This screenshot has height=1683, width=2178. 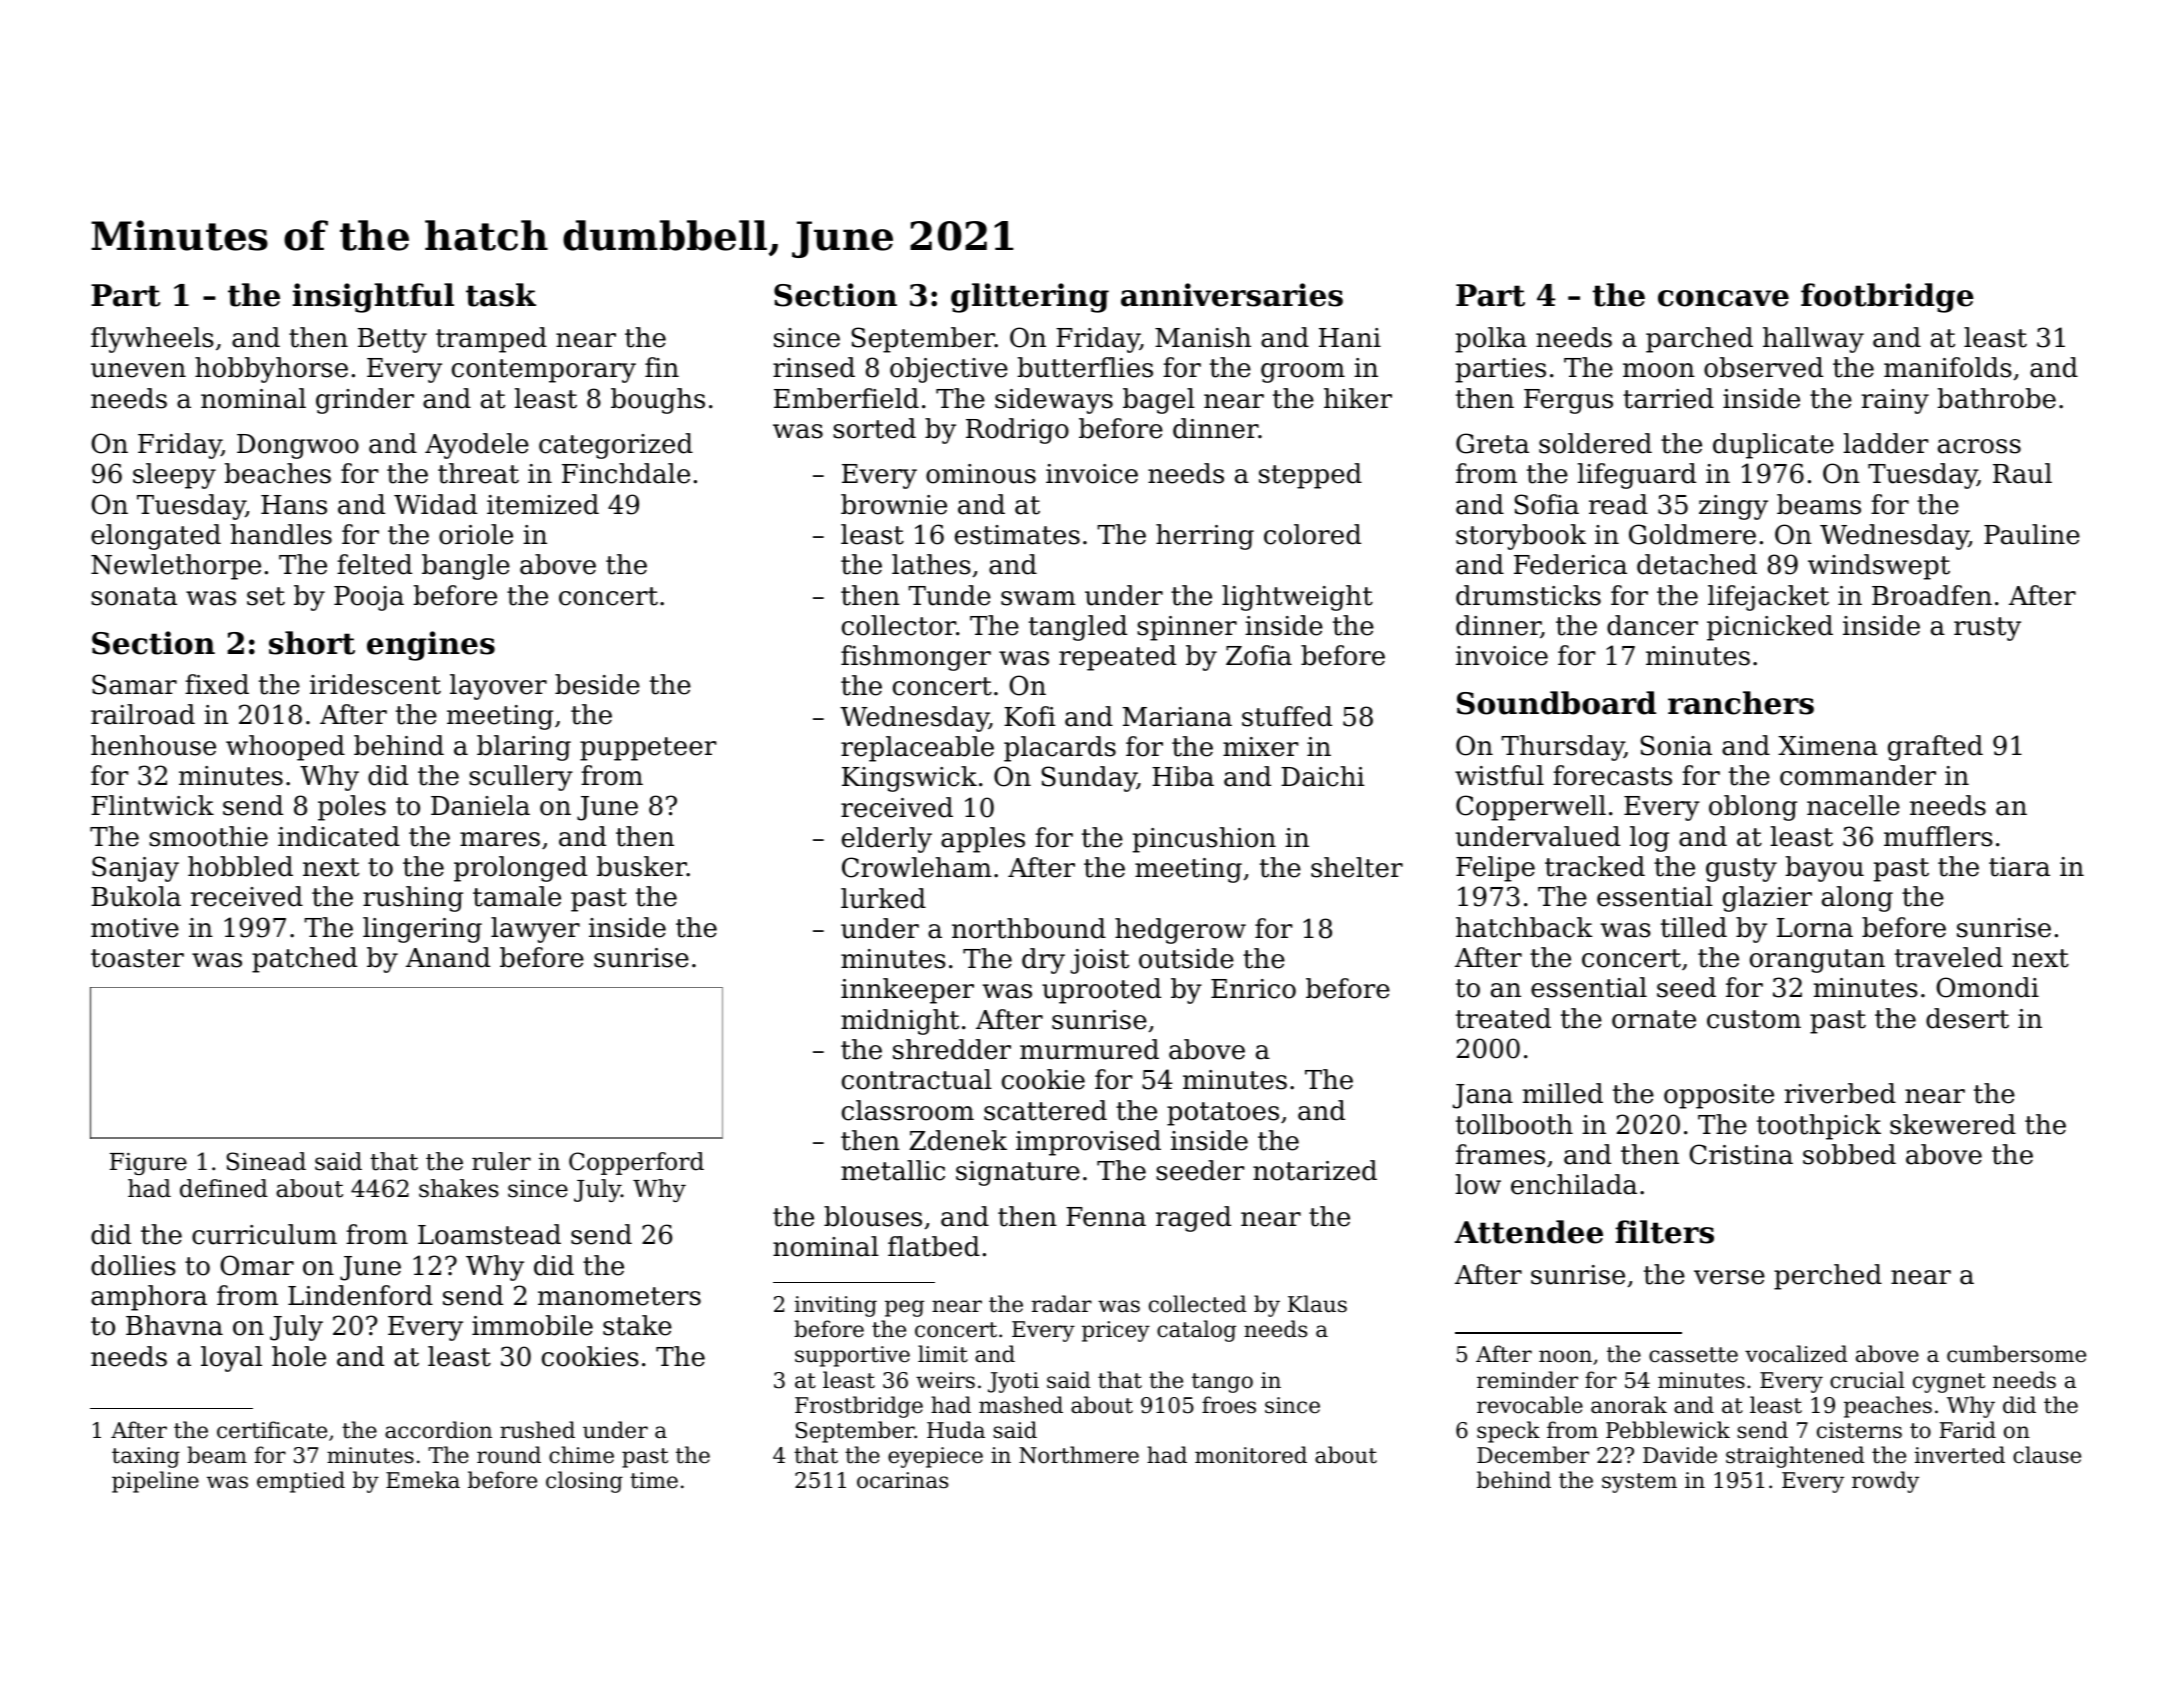 I want to click on ruler, so click(x=501, y=1161).
